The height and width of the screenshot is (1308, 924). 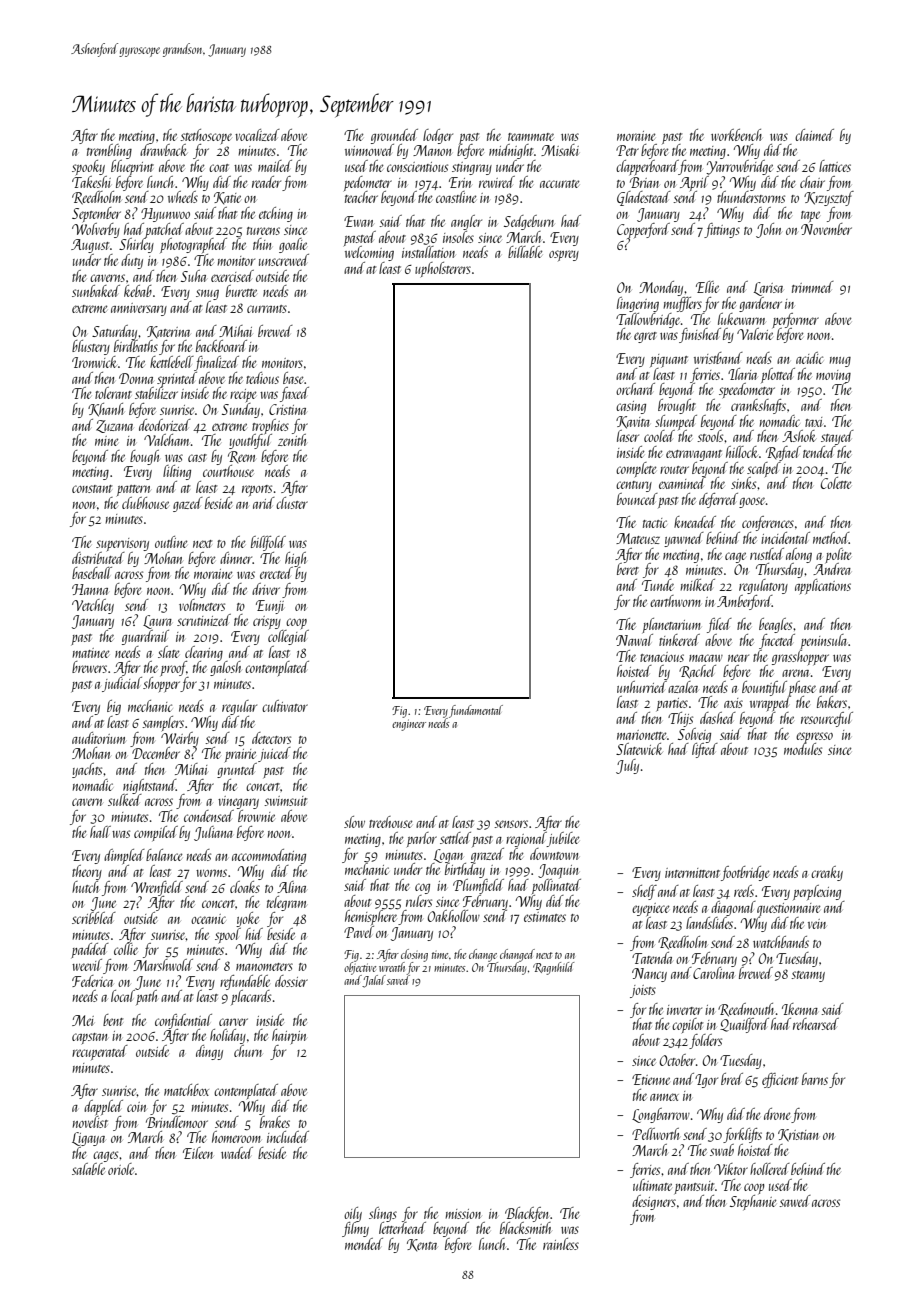 I want to click on constant, so click(x=92, y=489).
